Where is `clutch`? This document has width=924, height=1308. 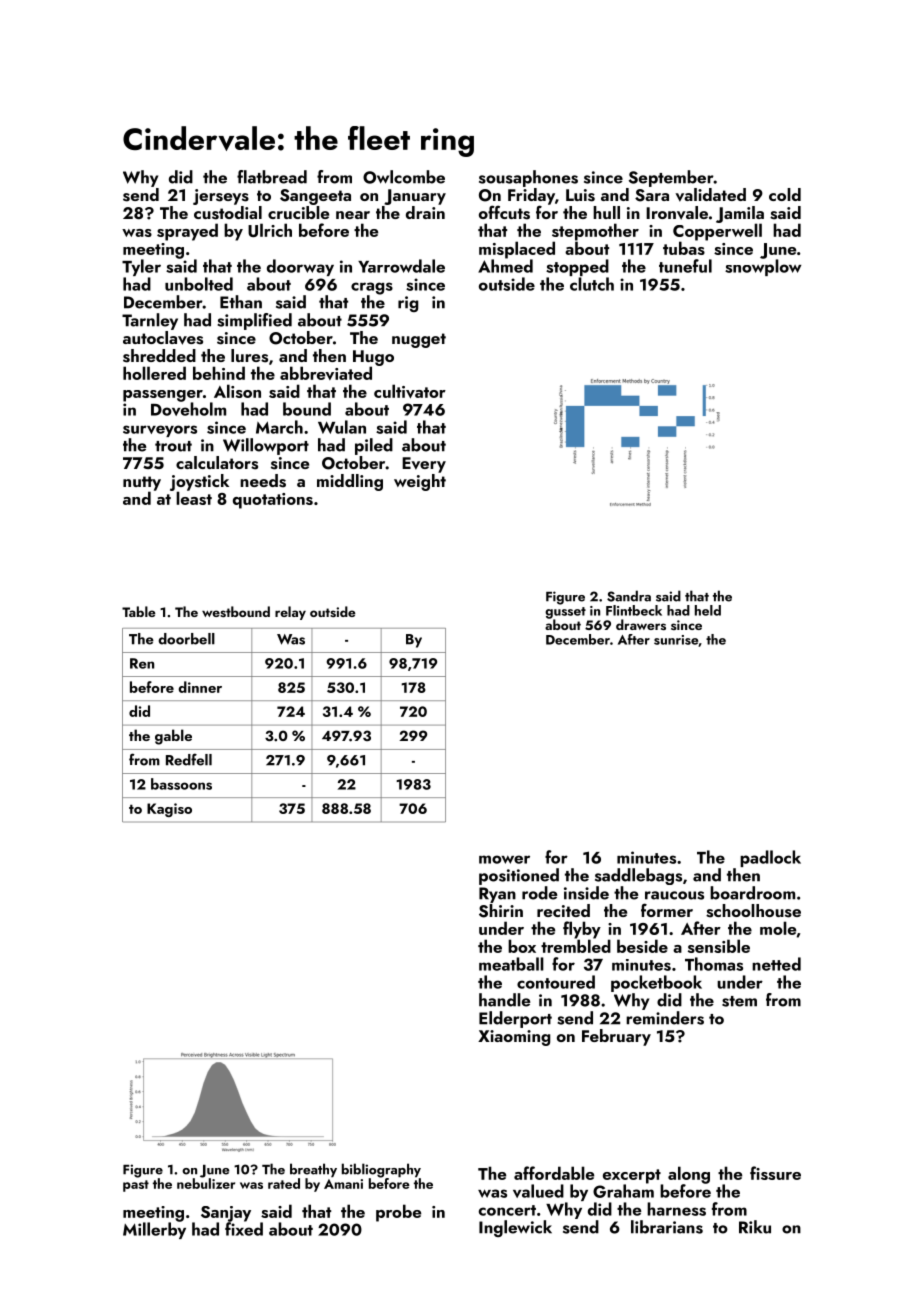
clutch is located at coordinates (592, 284).
